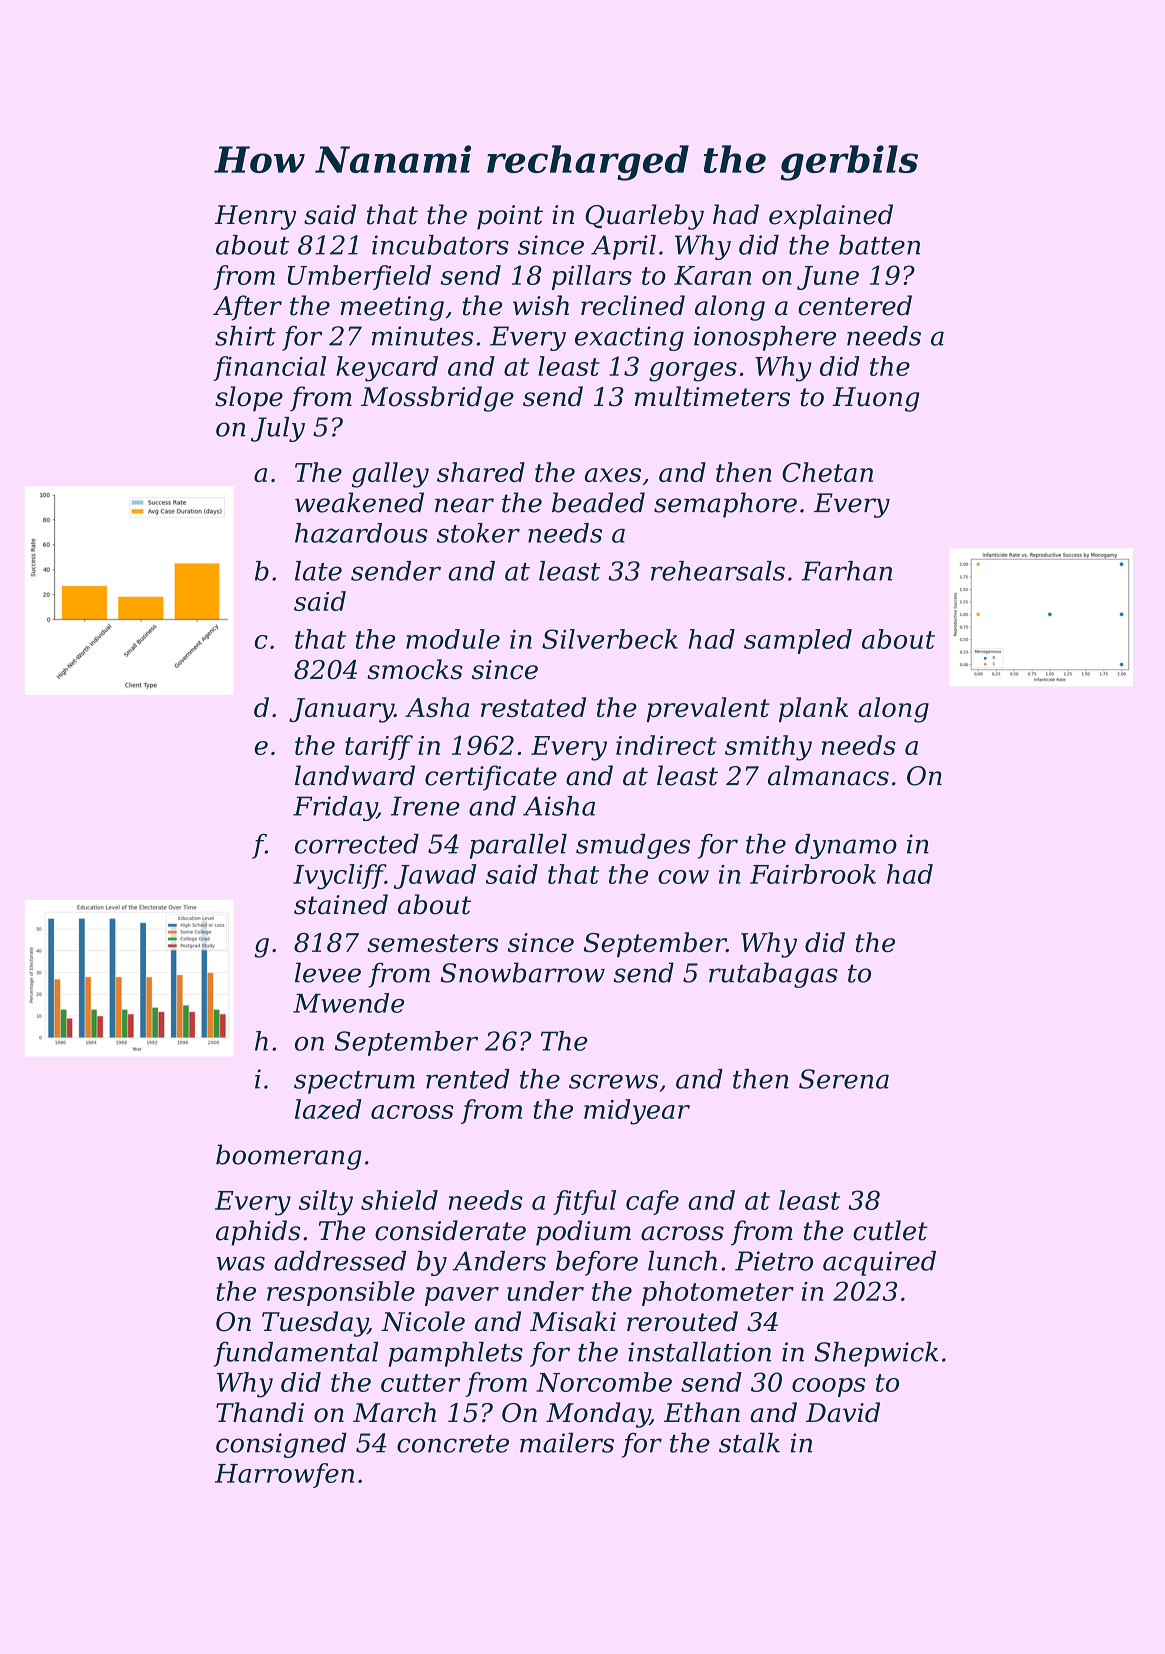 This document has width=1165, height=1654. What do you see at coordinates (284, 1475) in the document?
I see `Harrowfen` at bounding box center [284, 1475].
